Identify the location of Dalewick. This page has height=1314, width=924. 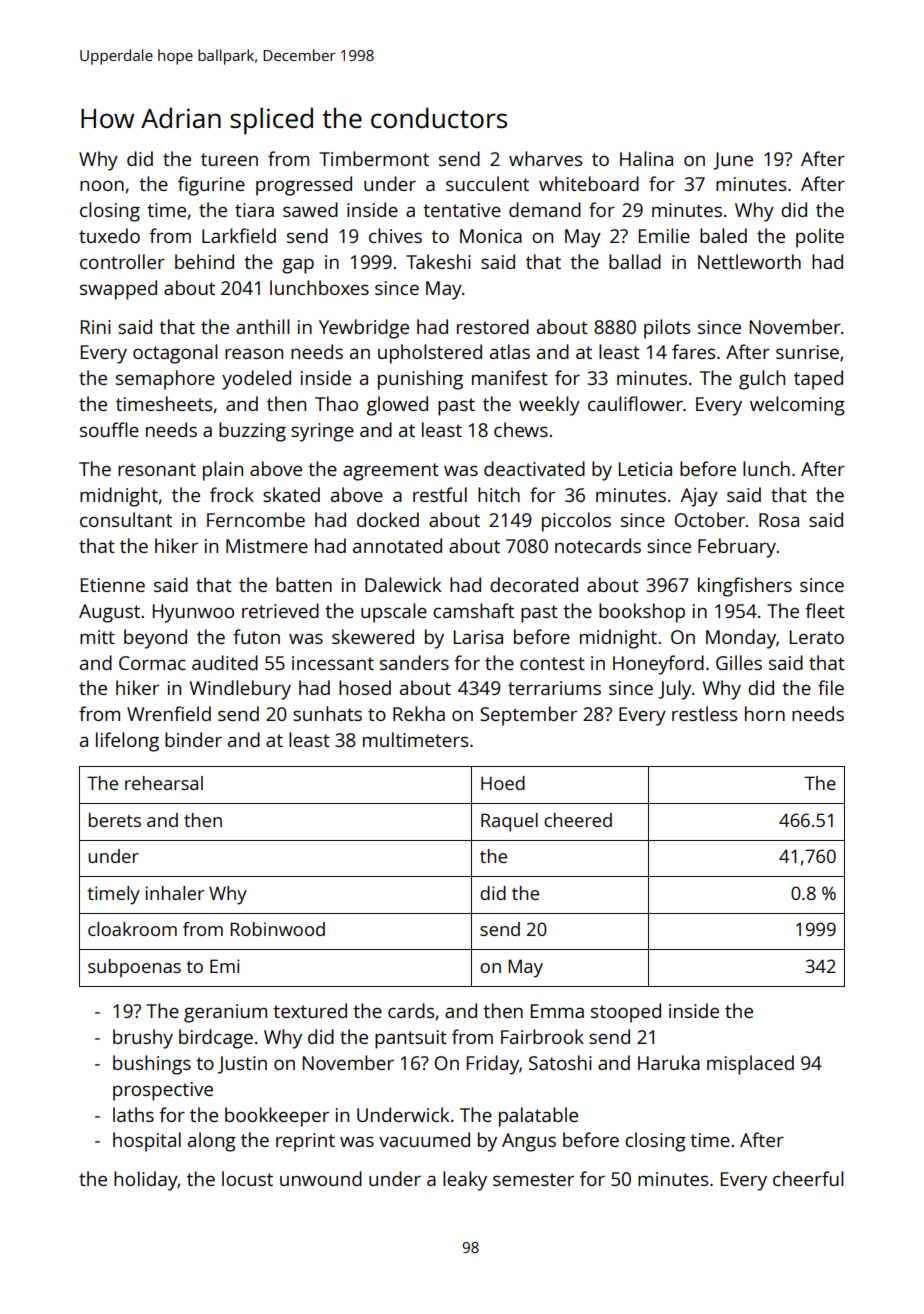
(403, 584).
